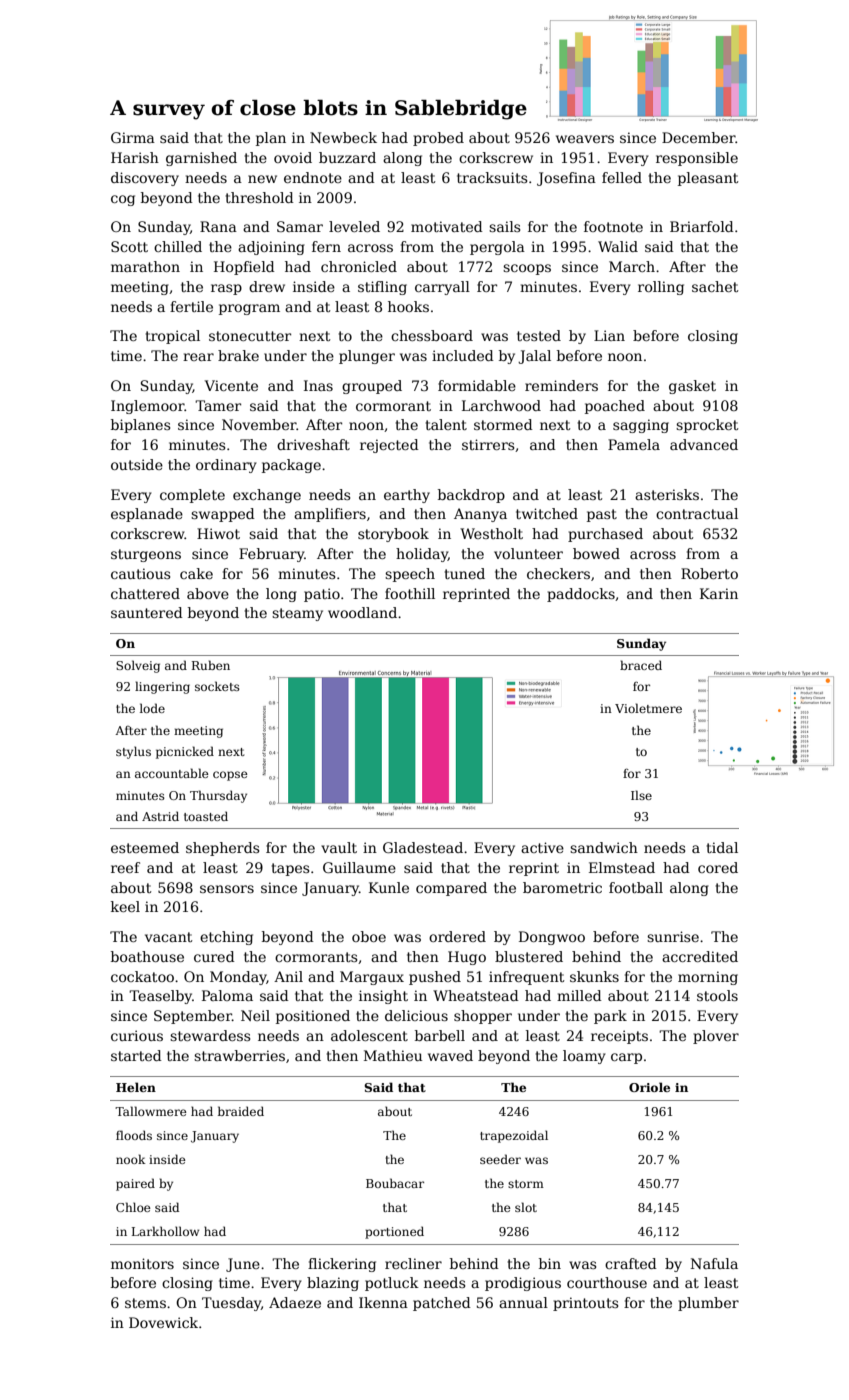  I want to click on Girma, so click(133, 137).
